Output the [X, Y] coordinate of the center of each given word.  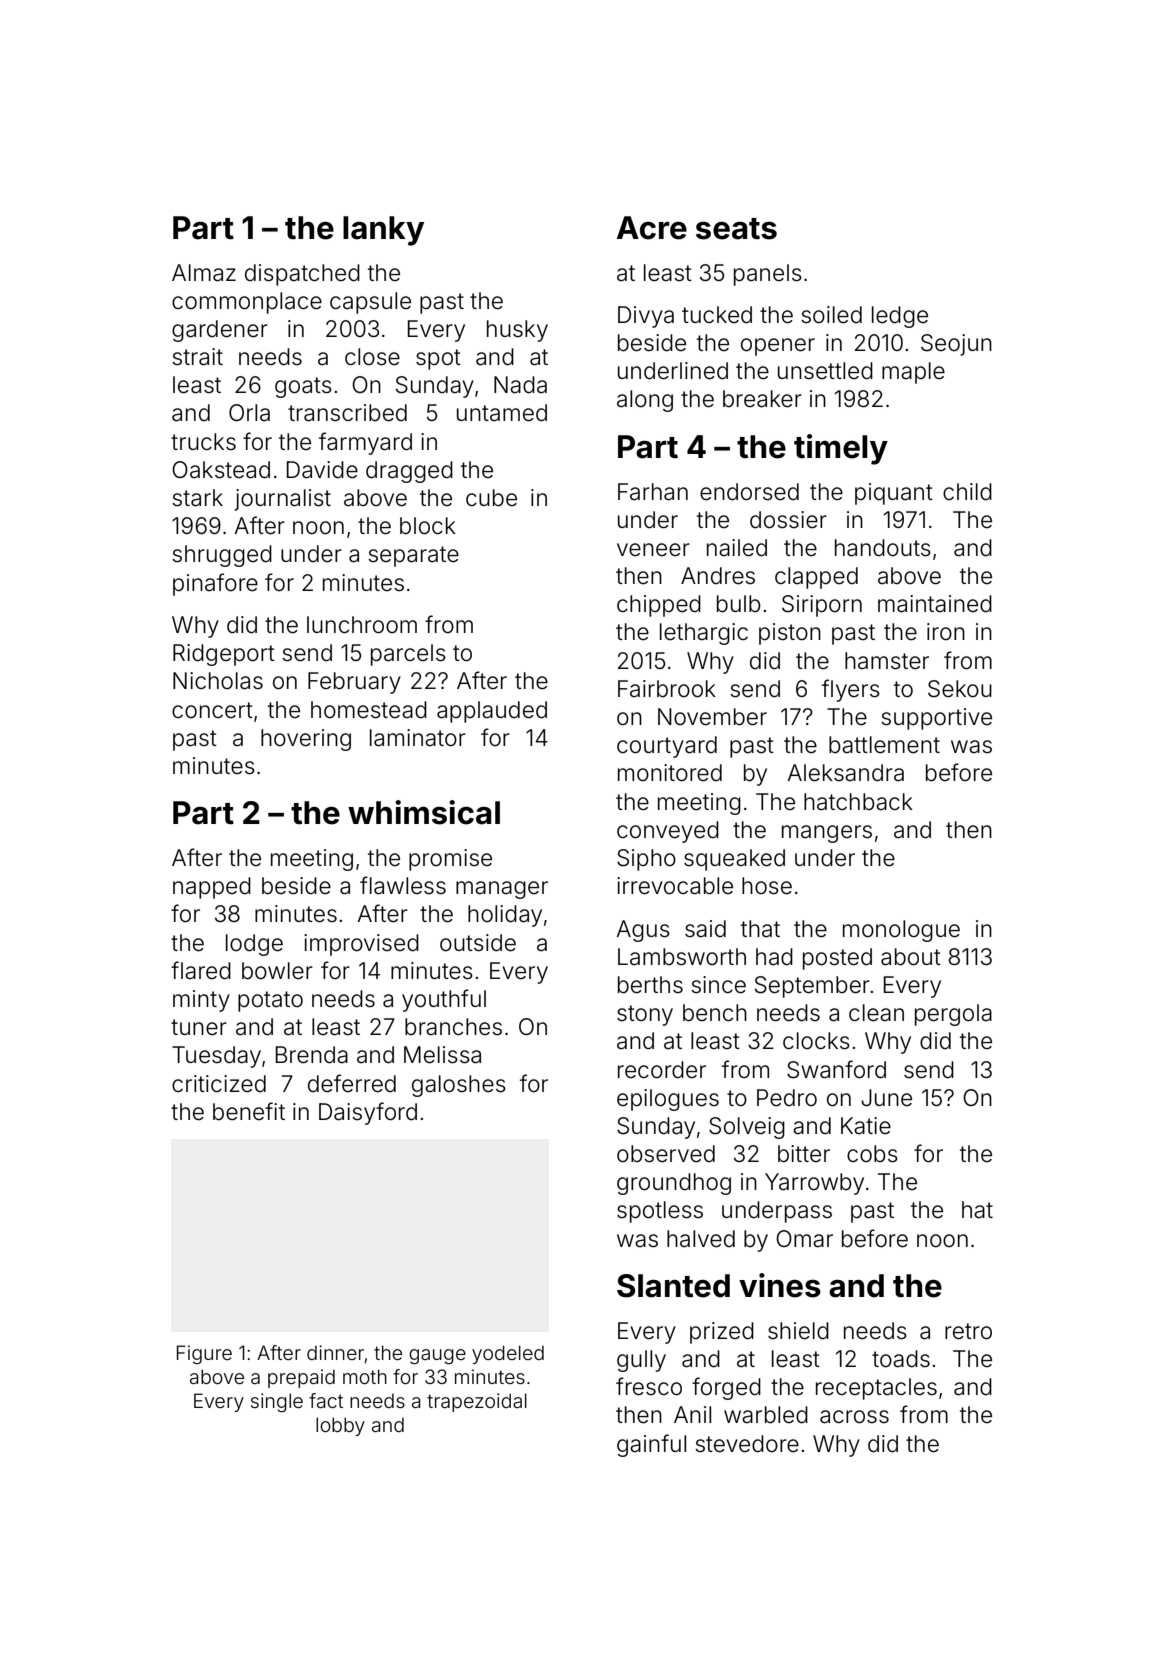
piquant [894, 494]
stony [645, 1015]
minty [201, 1001]
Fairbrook [667, 689]
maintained [935, 604]
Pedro [787, 1098]
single [277, 1403]
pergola [953, 1015]
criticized [219, 1084]
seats [736, 229]
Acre [652, 228]
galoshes [459, 1086]
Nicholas [218, 681]
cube [491, 498]
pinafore [215, 584]
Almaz [204, 273]
